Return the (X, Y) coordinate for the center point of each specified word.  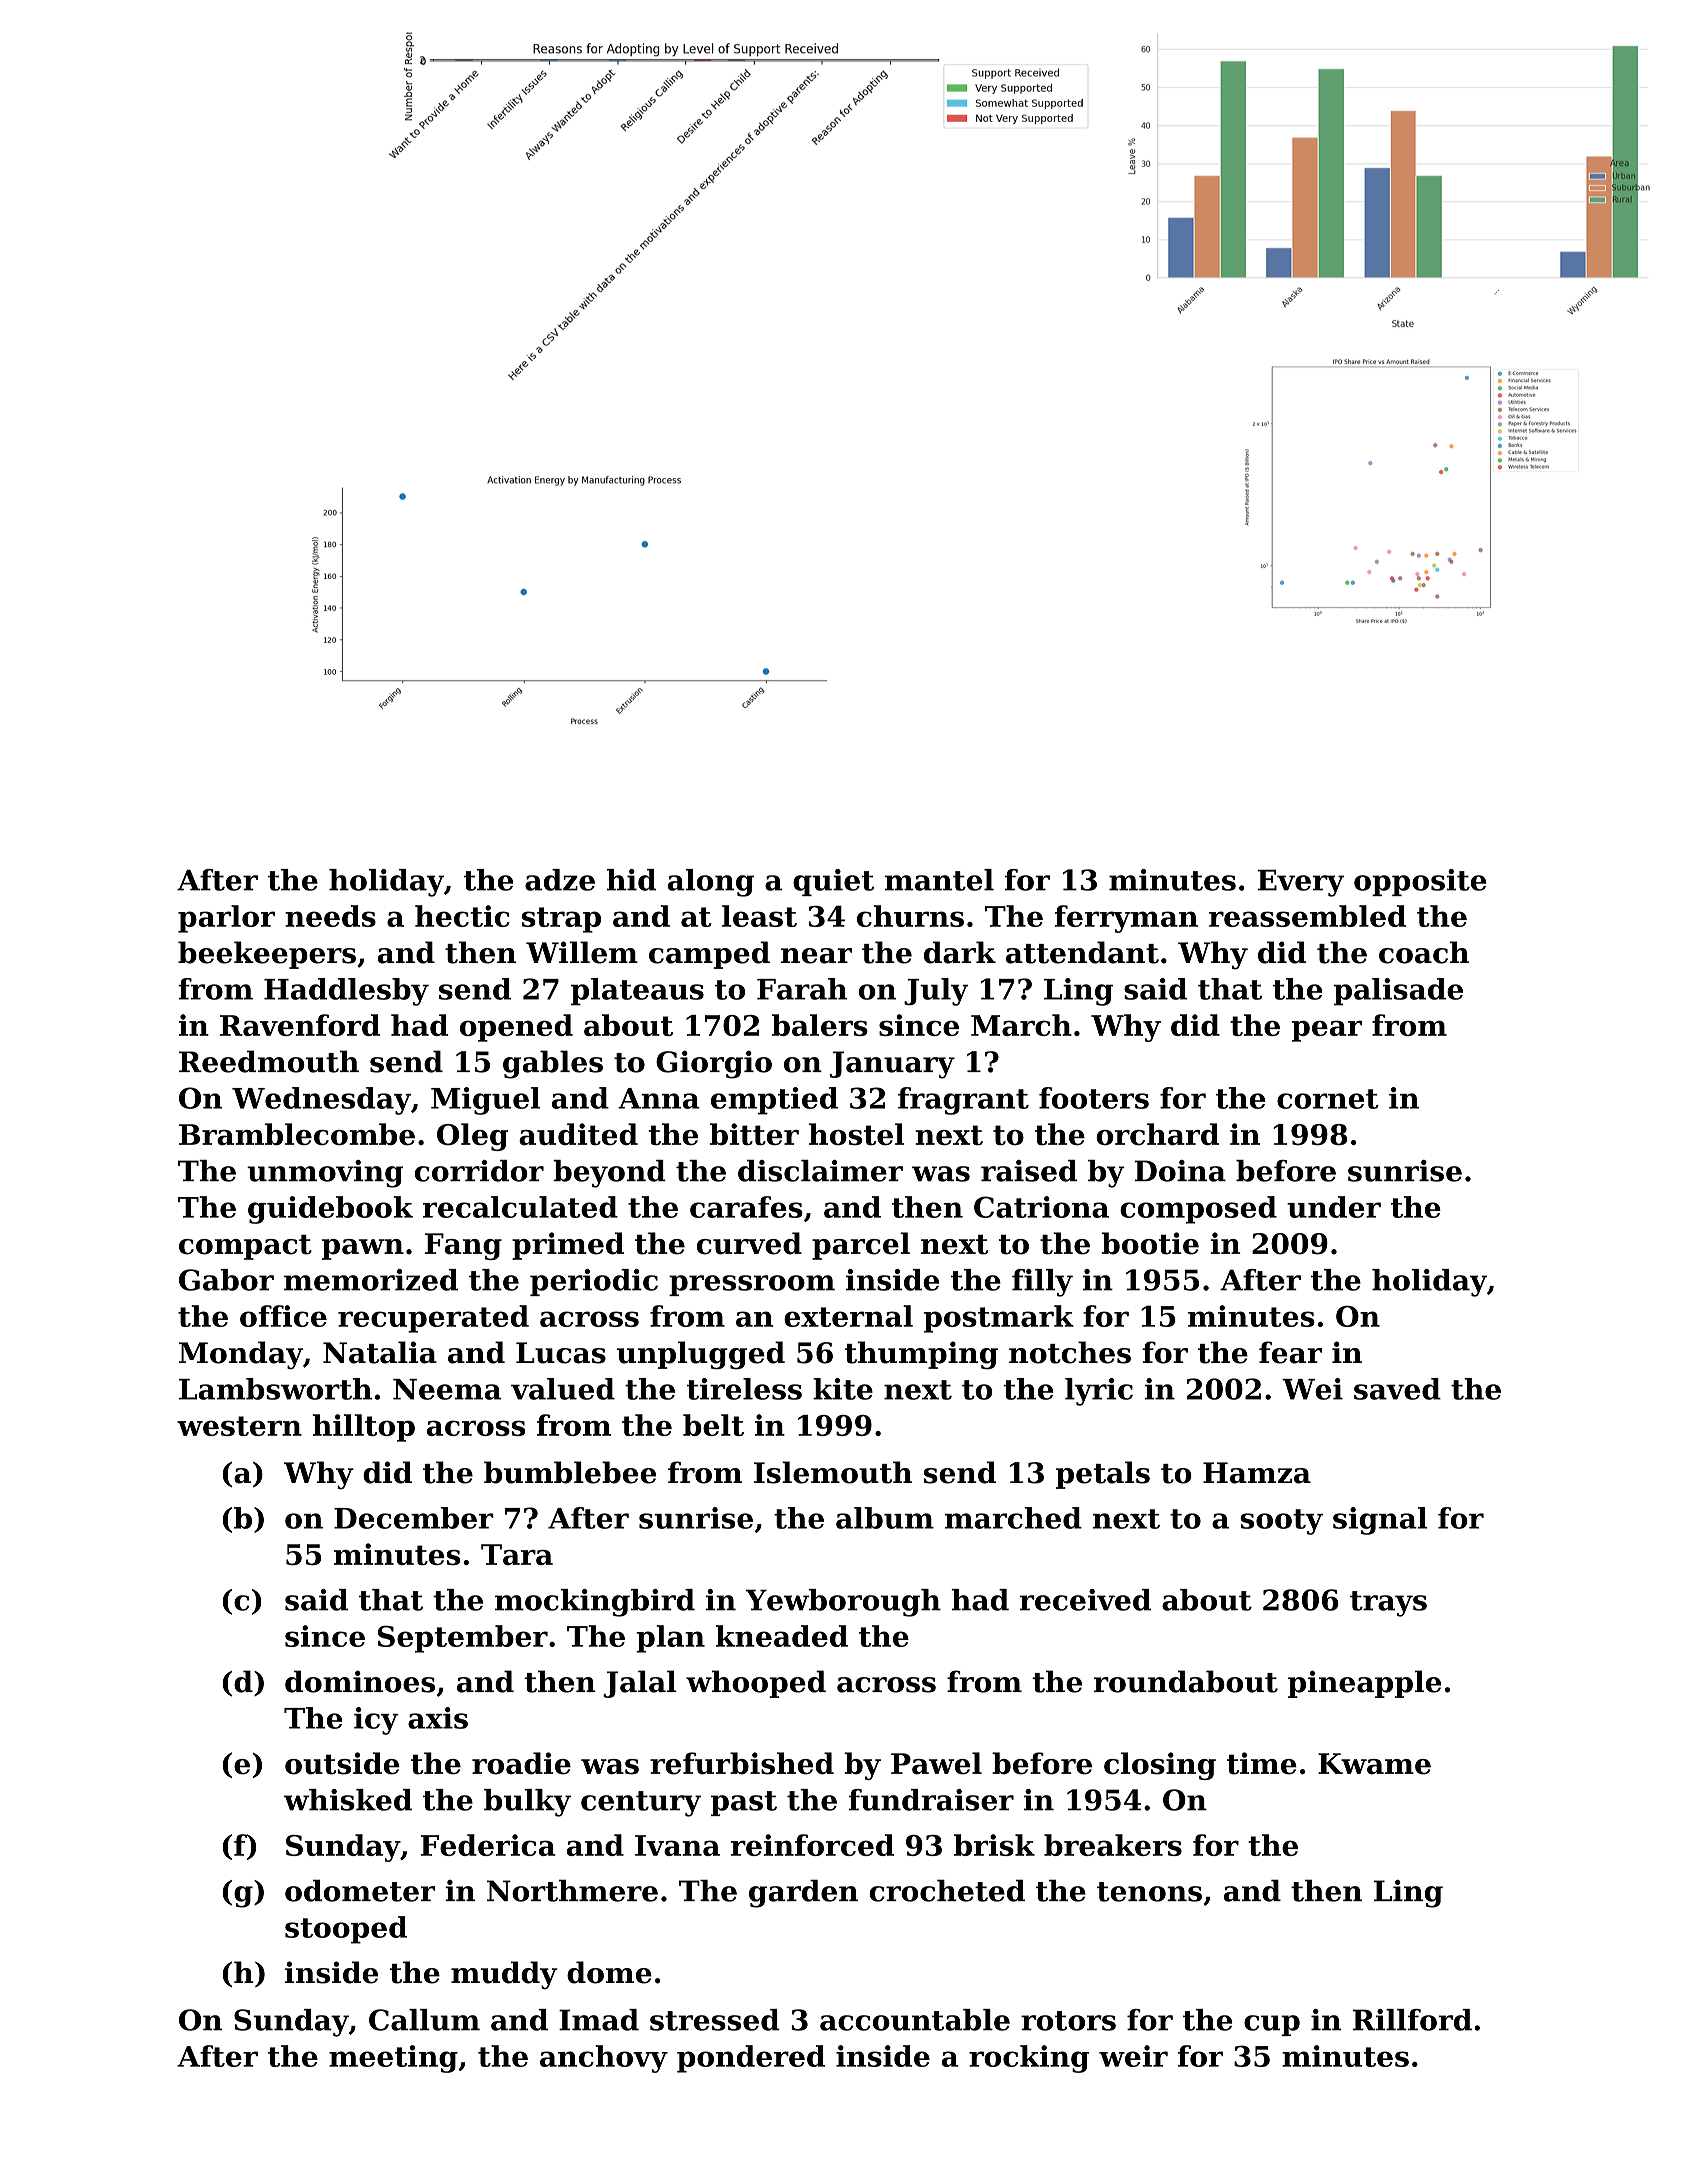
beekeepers (267, 955)
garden (803, 1894)
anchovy (604, 2059)
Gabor (226, 1280)
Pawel (936, 1763)
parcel (861, 1246)
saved (1397, 1389)
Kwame (1374, 1764)
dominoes (360, 1681)
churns (910, 916)
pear (1327, 1031)
